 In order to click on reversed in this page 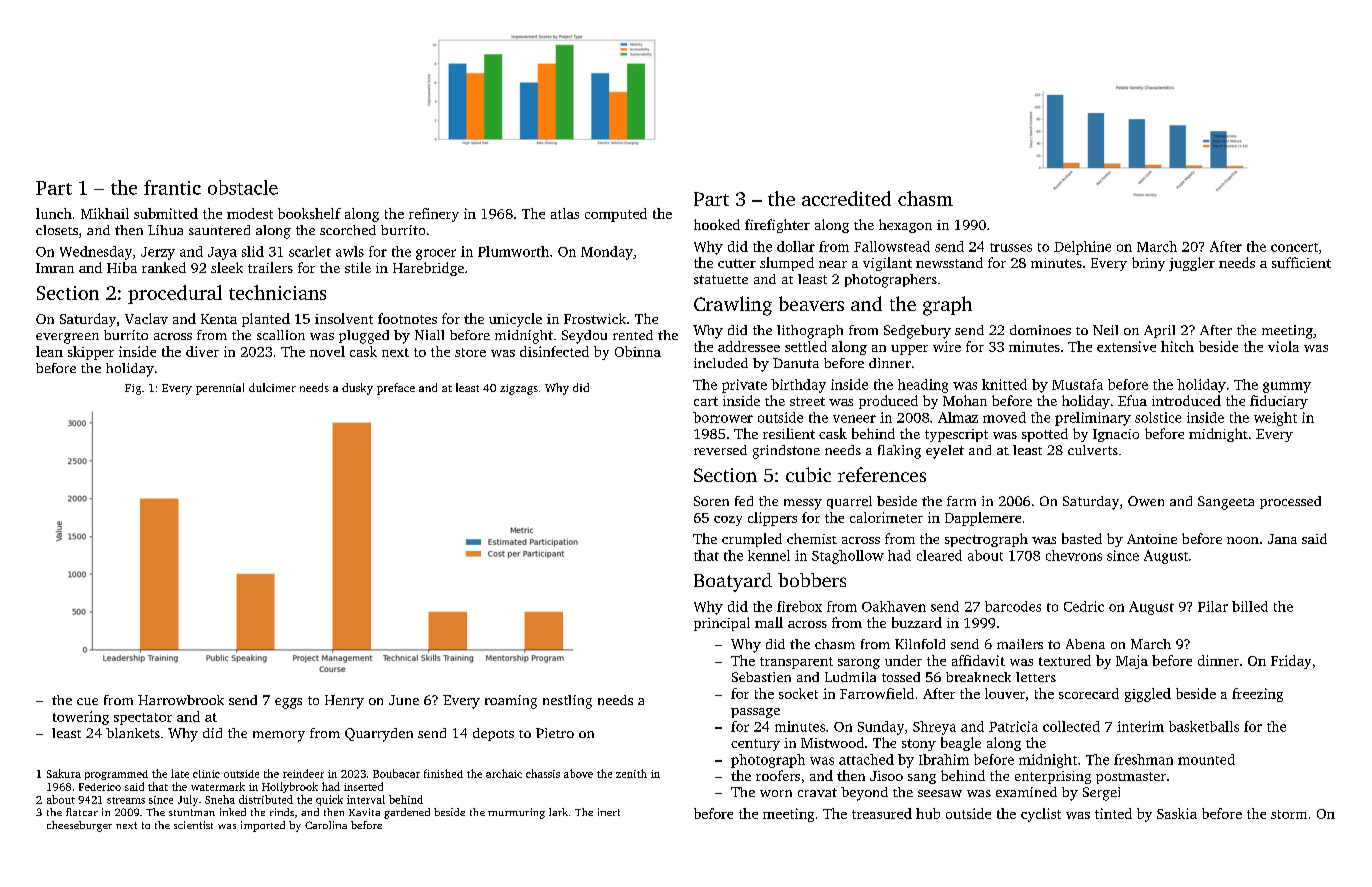, I will do `click(720, 450)`.
